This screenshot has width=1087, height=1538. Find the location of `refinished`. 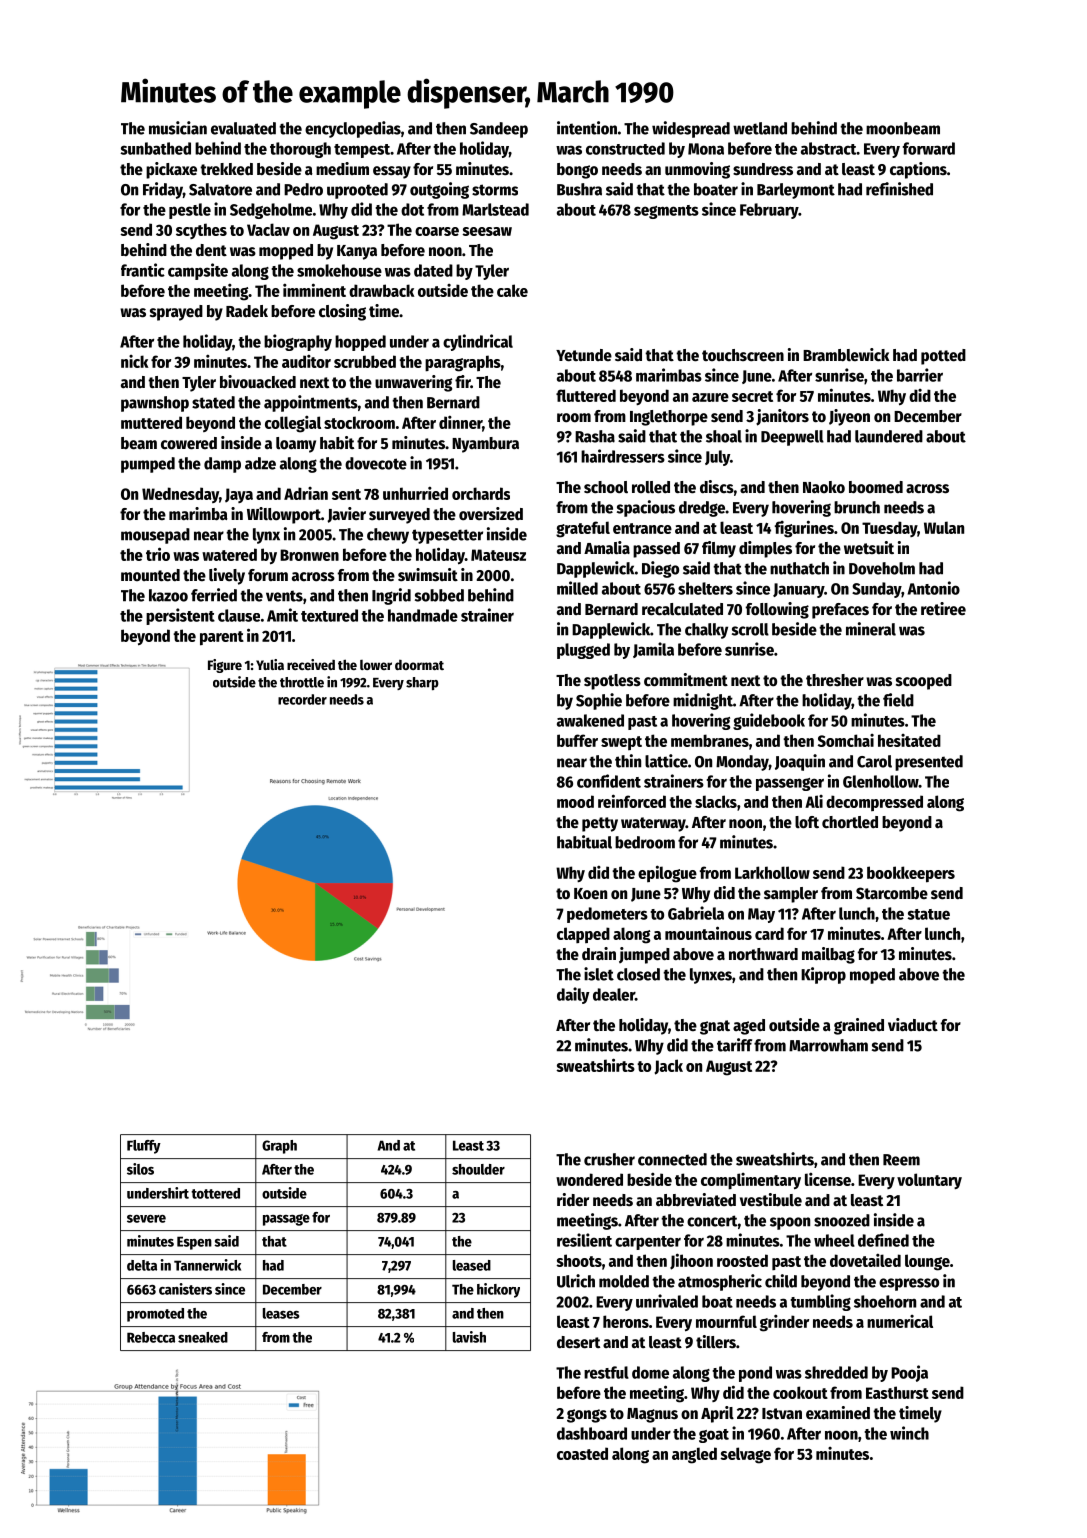

refinished is located at coordinates (899, 189).
